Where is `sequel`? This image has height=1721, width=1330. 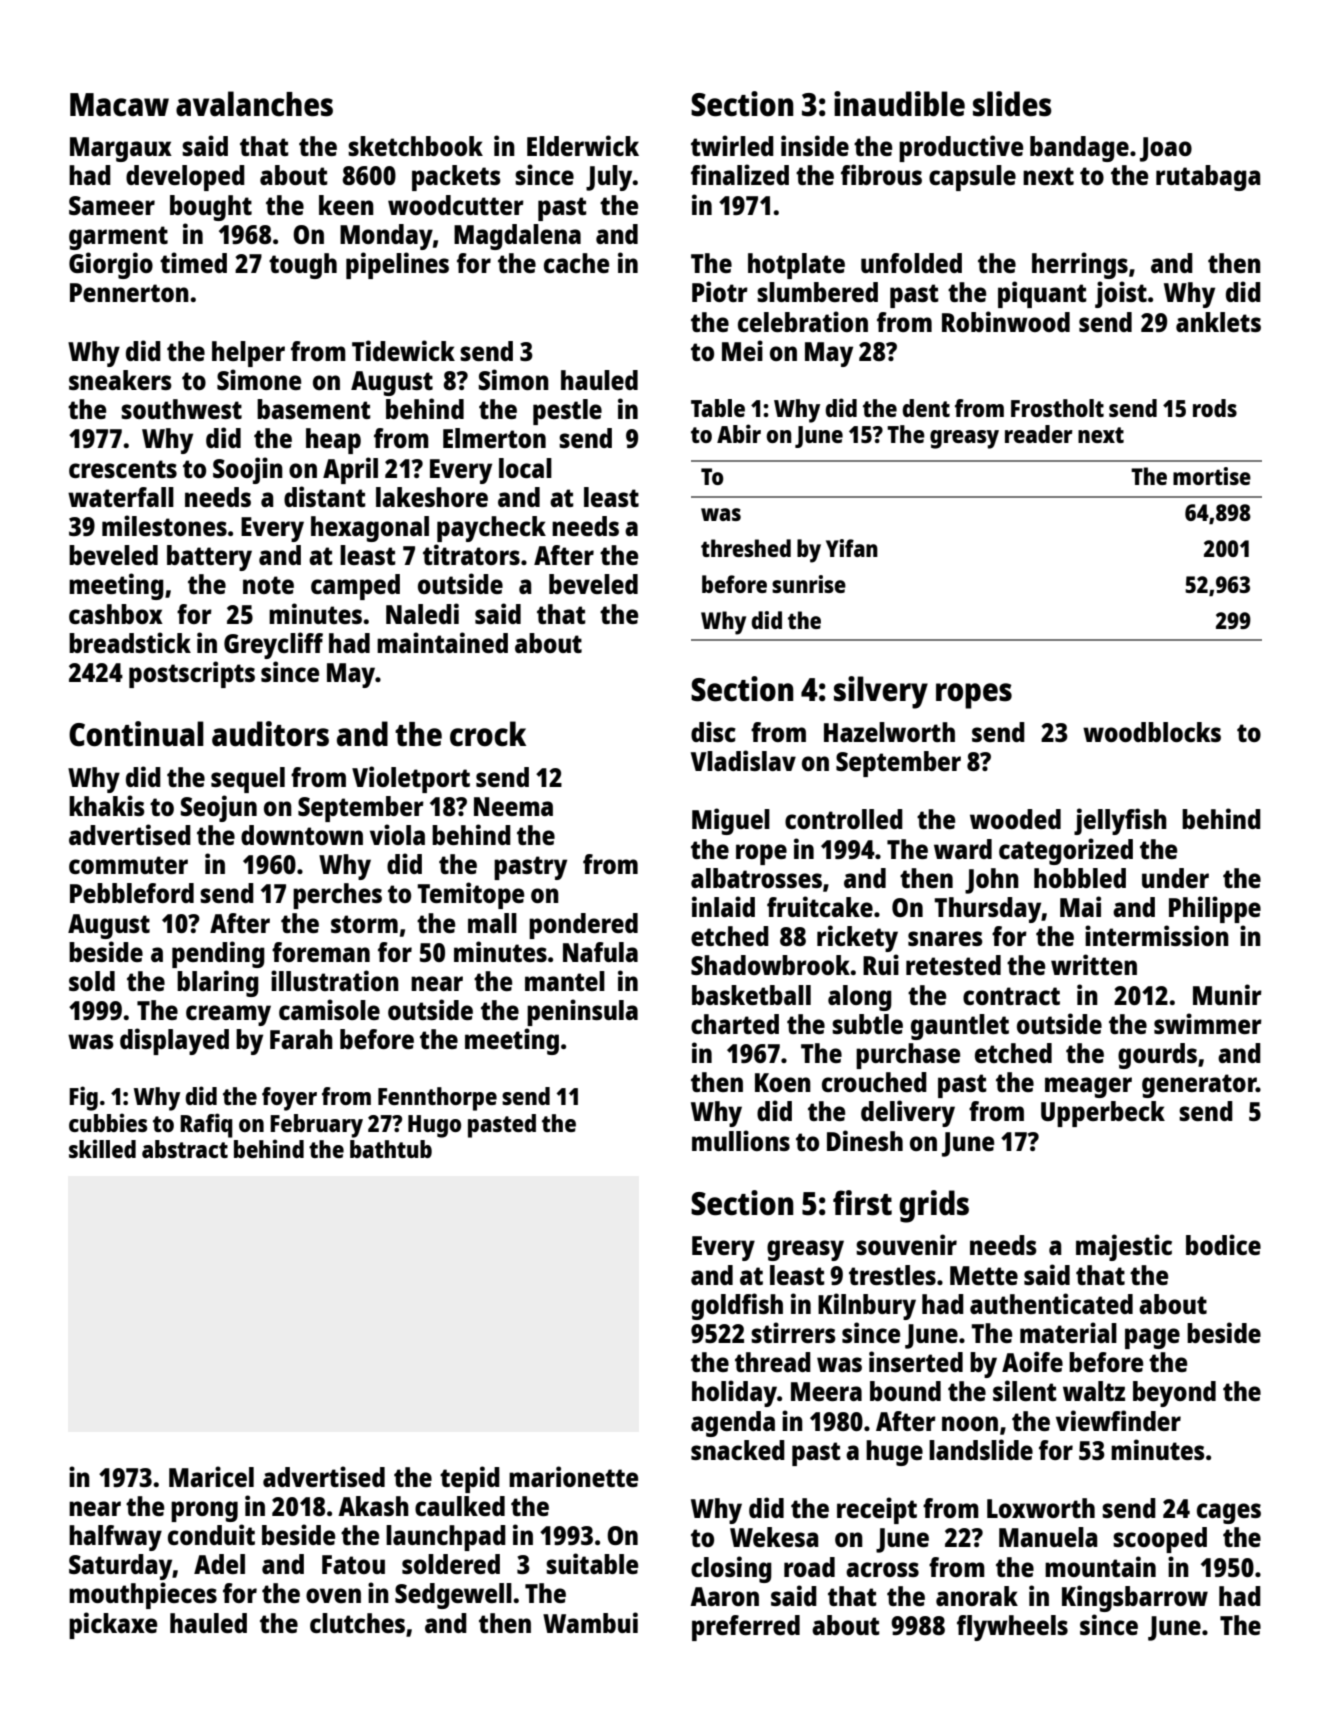 sequel is located at coordinates (248, 780).
